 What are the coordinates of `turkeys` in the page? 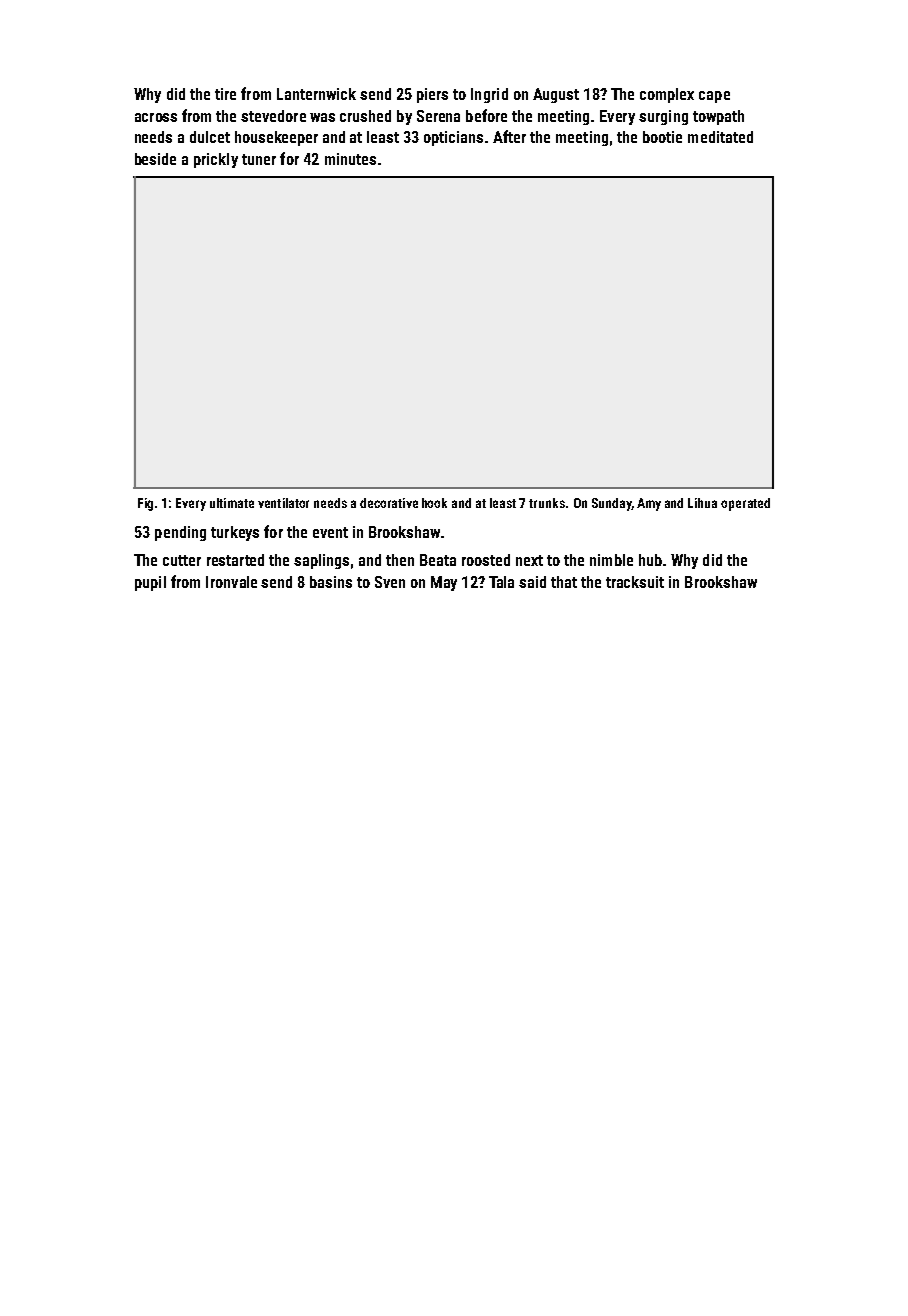 It's located at (235, 533).
